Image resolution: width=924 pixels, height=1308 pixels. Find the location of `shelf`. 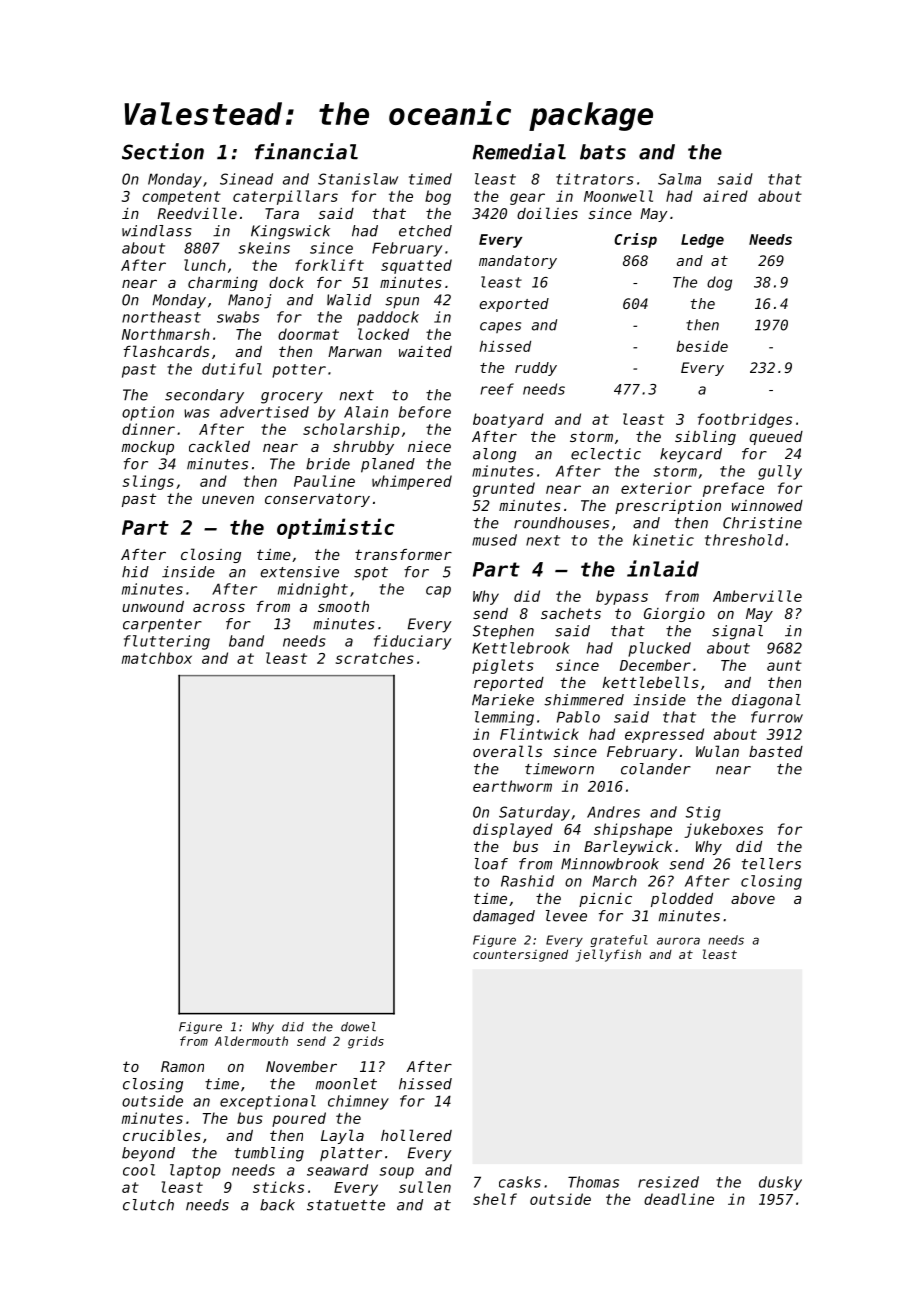

shelf is located at coordinates (495, 1199).
